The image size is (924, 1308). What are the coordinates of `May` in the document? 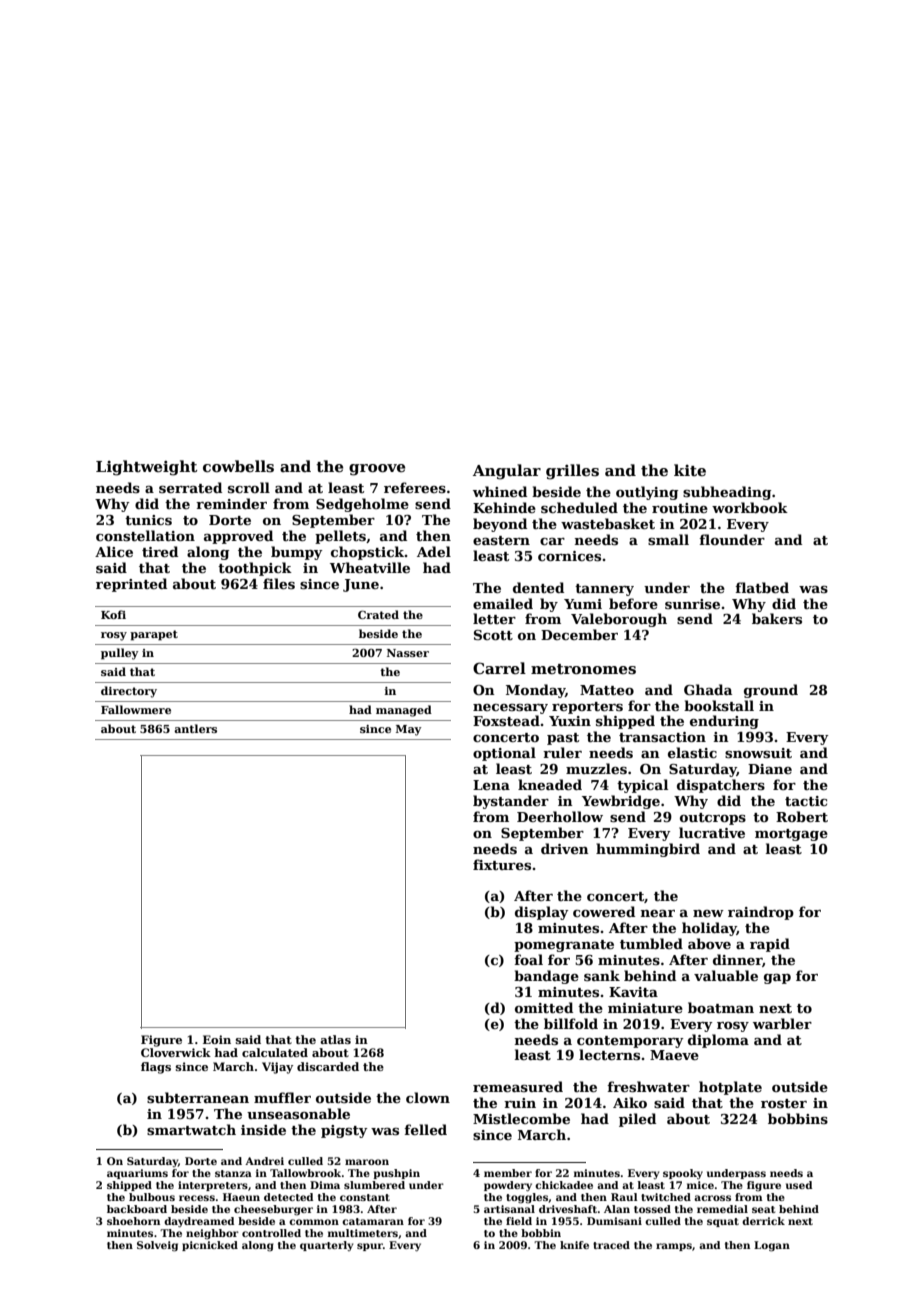 It's located at (409, 730).
